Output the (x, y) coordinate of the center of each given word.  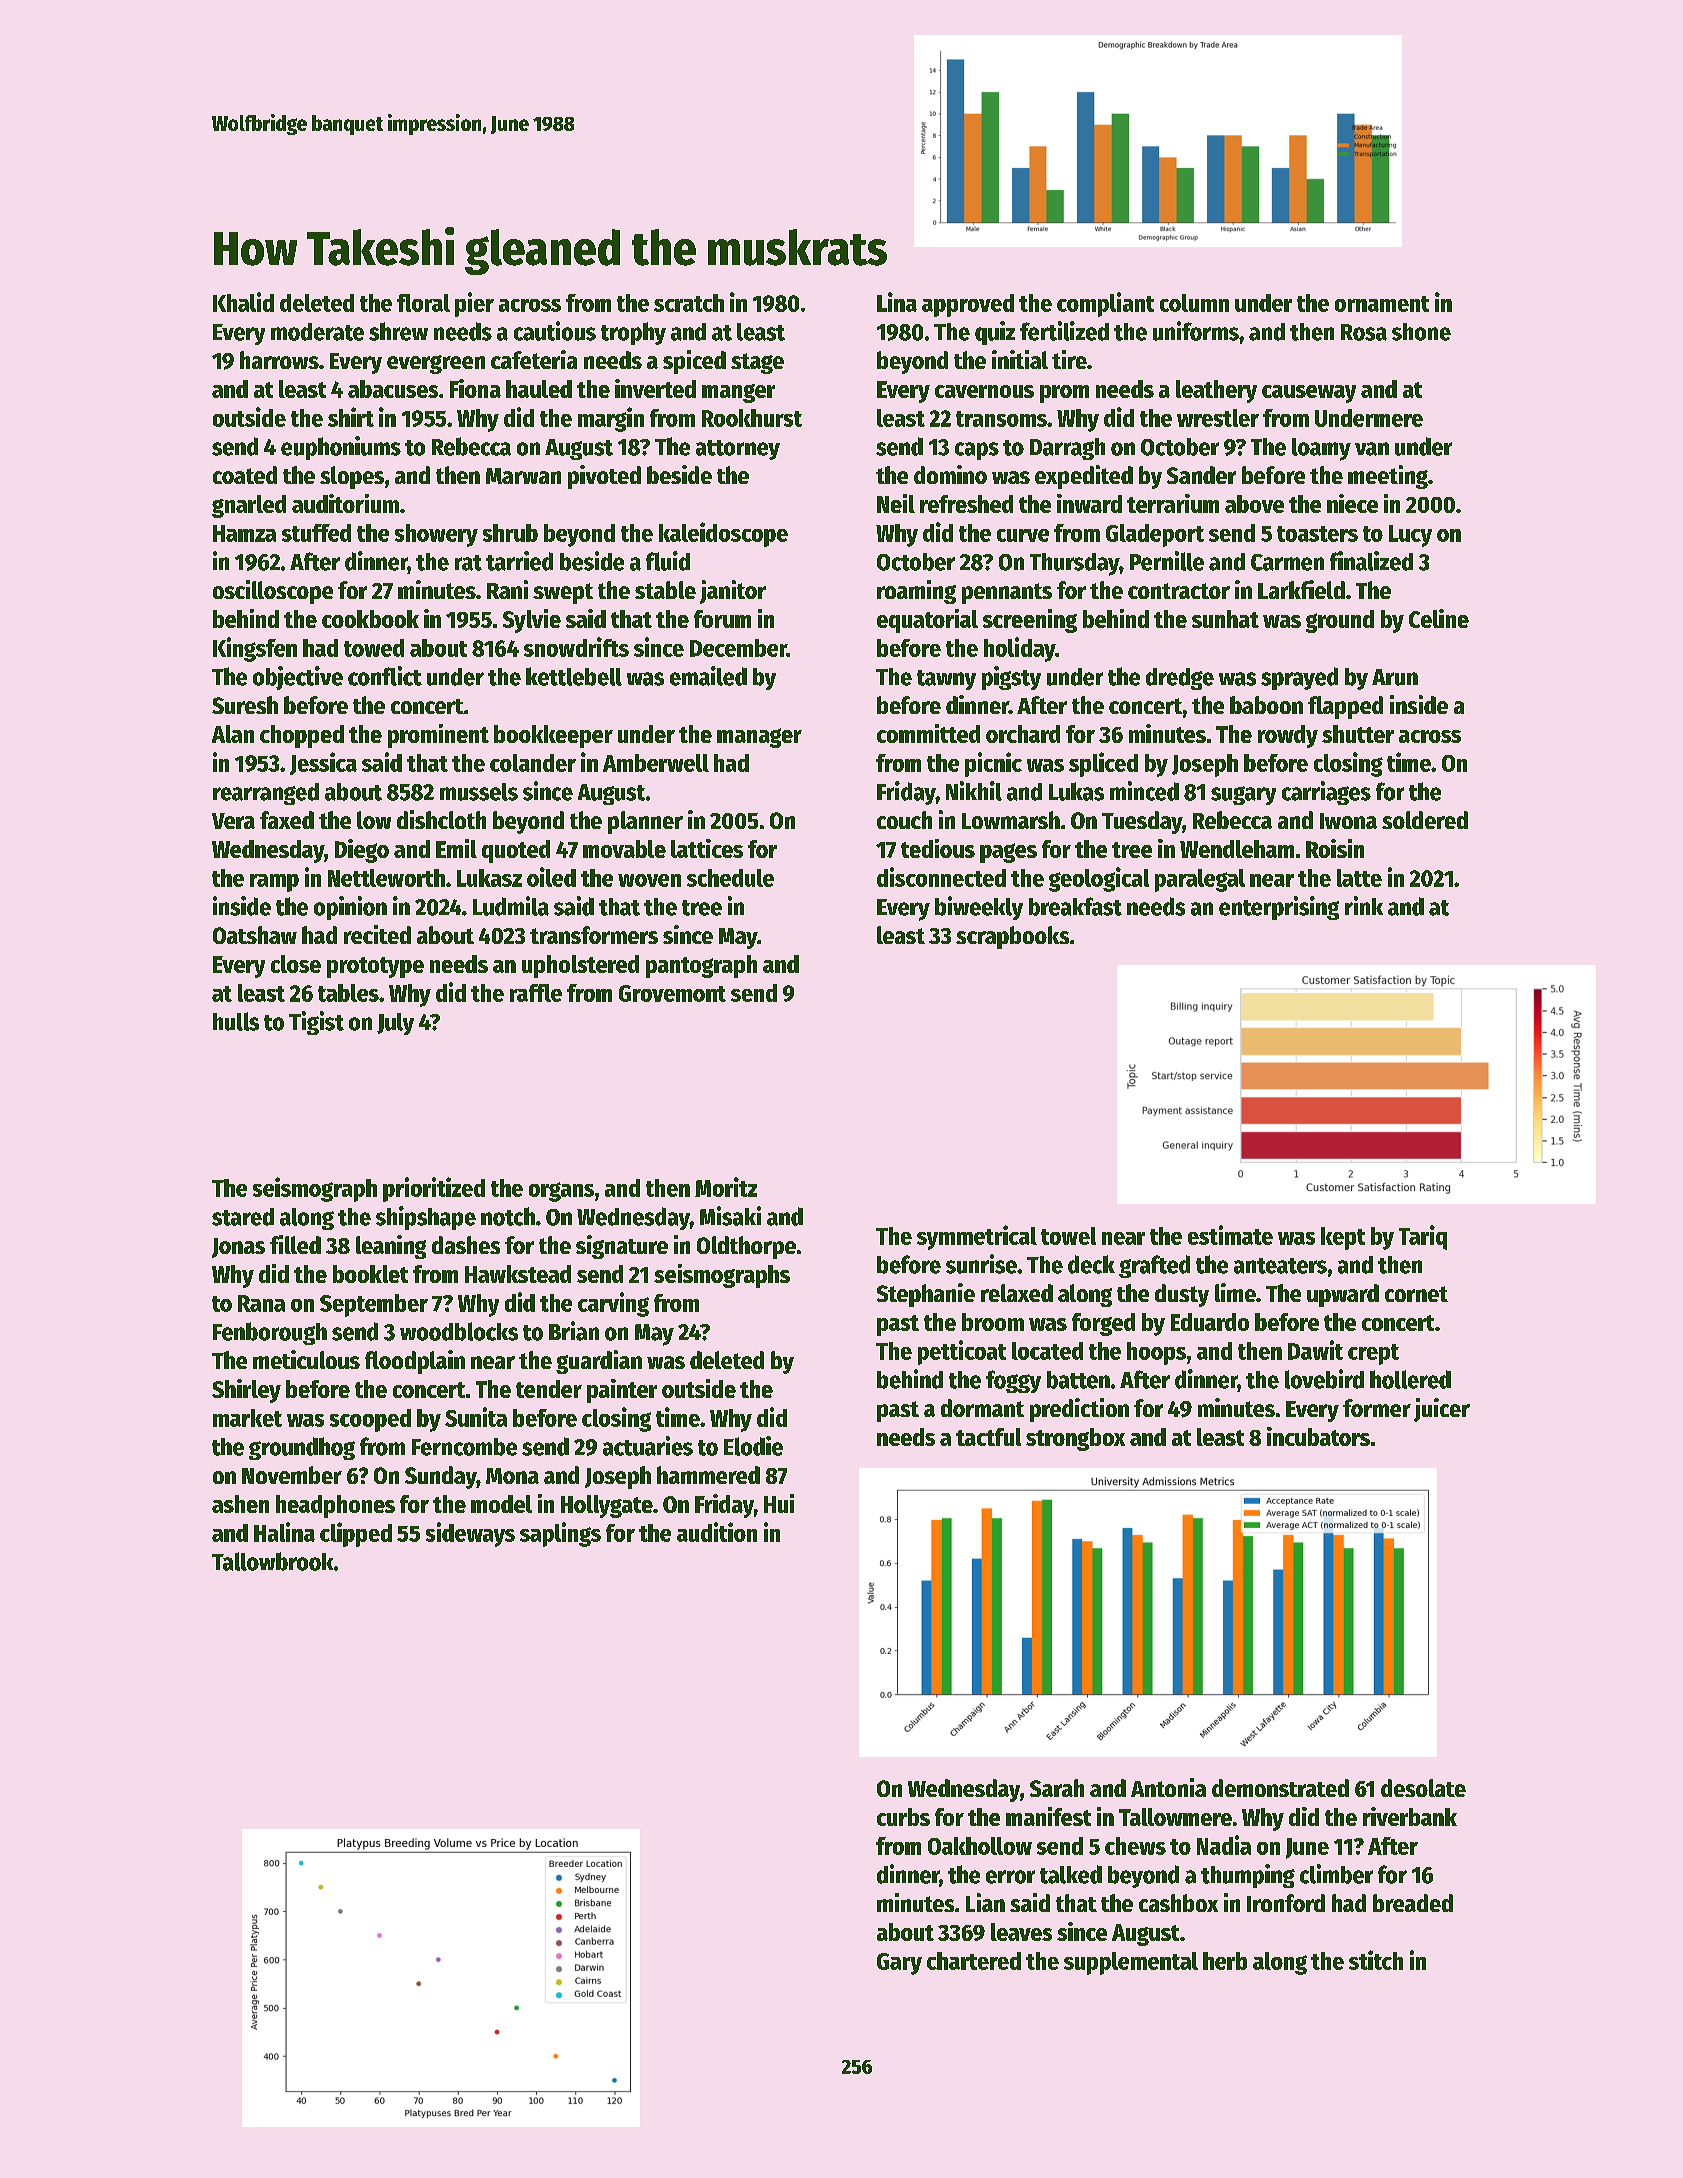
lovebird (1324, 1379)
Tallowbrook (272, 1561)
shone (1421, 332)
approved (968, 305)
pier (474, 304)
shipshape (426, 1218)
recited (377, 934)
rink (1364, 905)
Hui (779, 1503)
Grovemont (672, 993)
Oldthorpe (746, 1247)
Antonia (1168, 1787)
